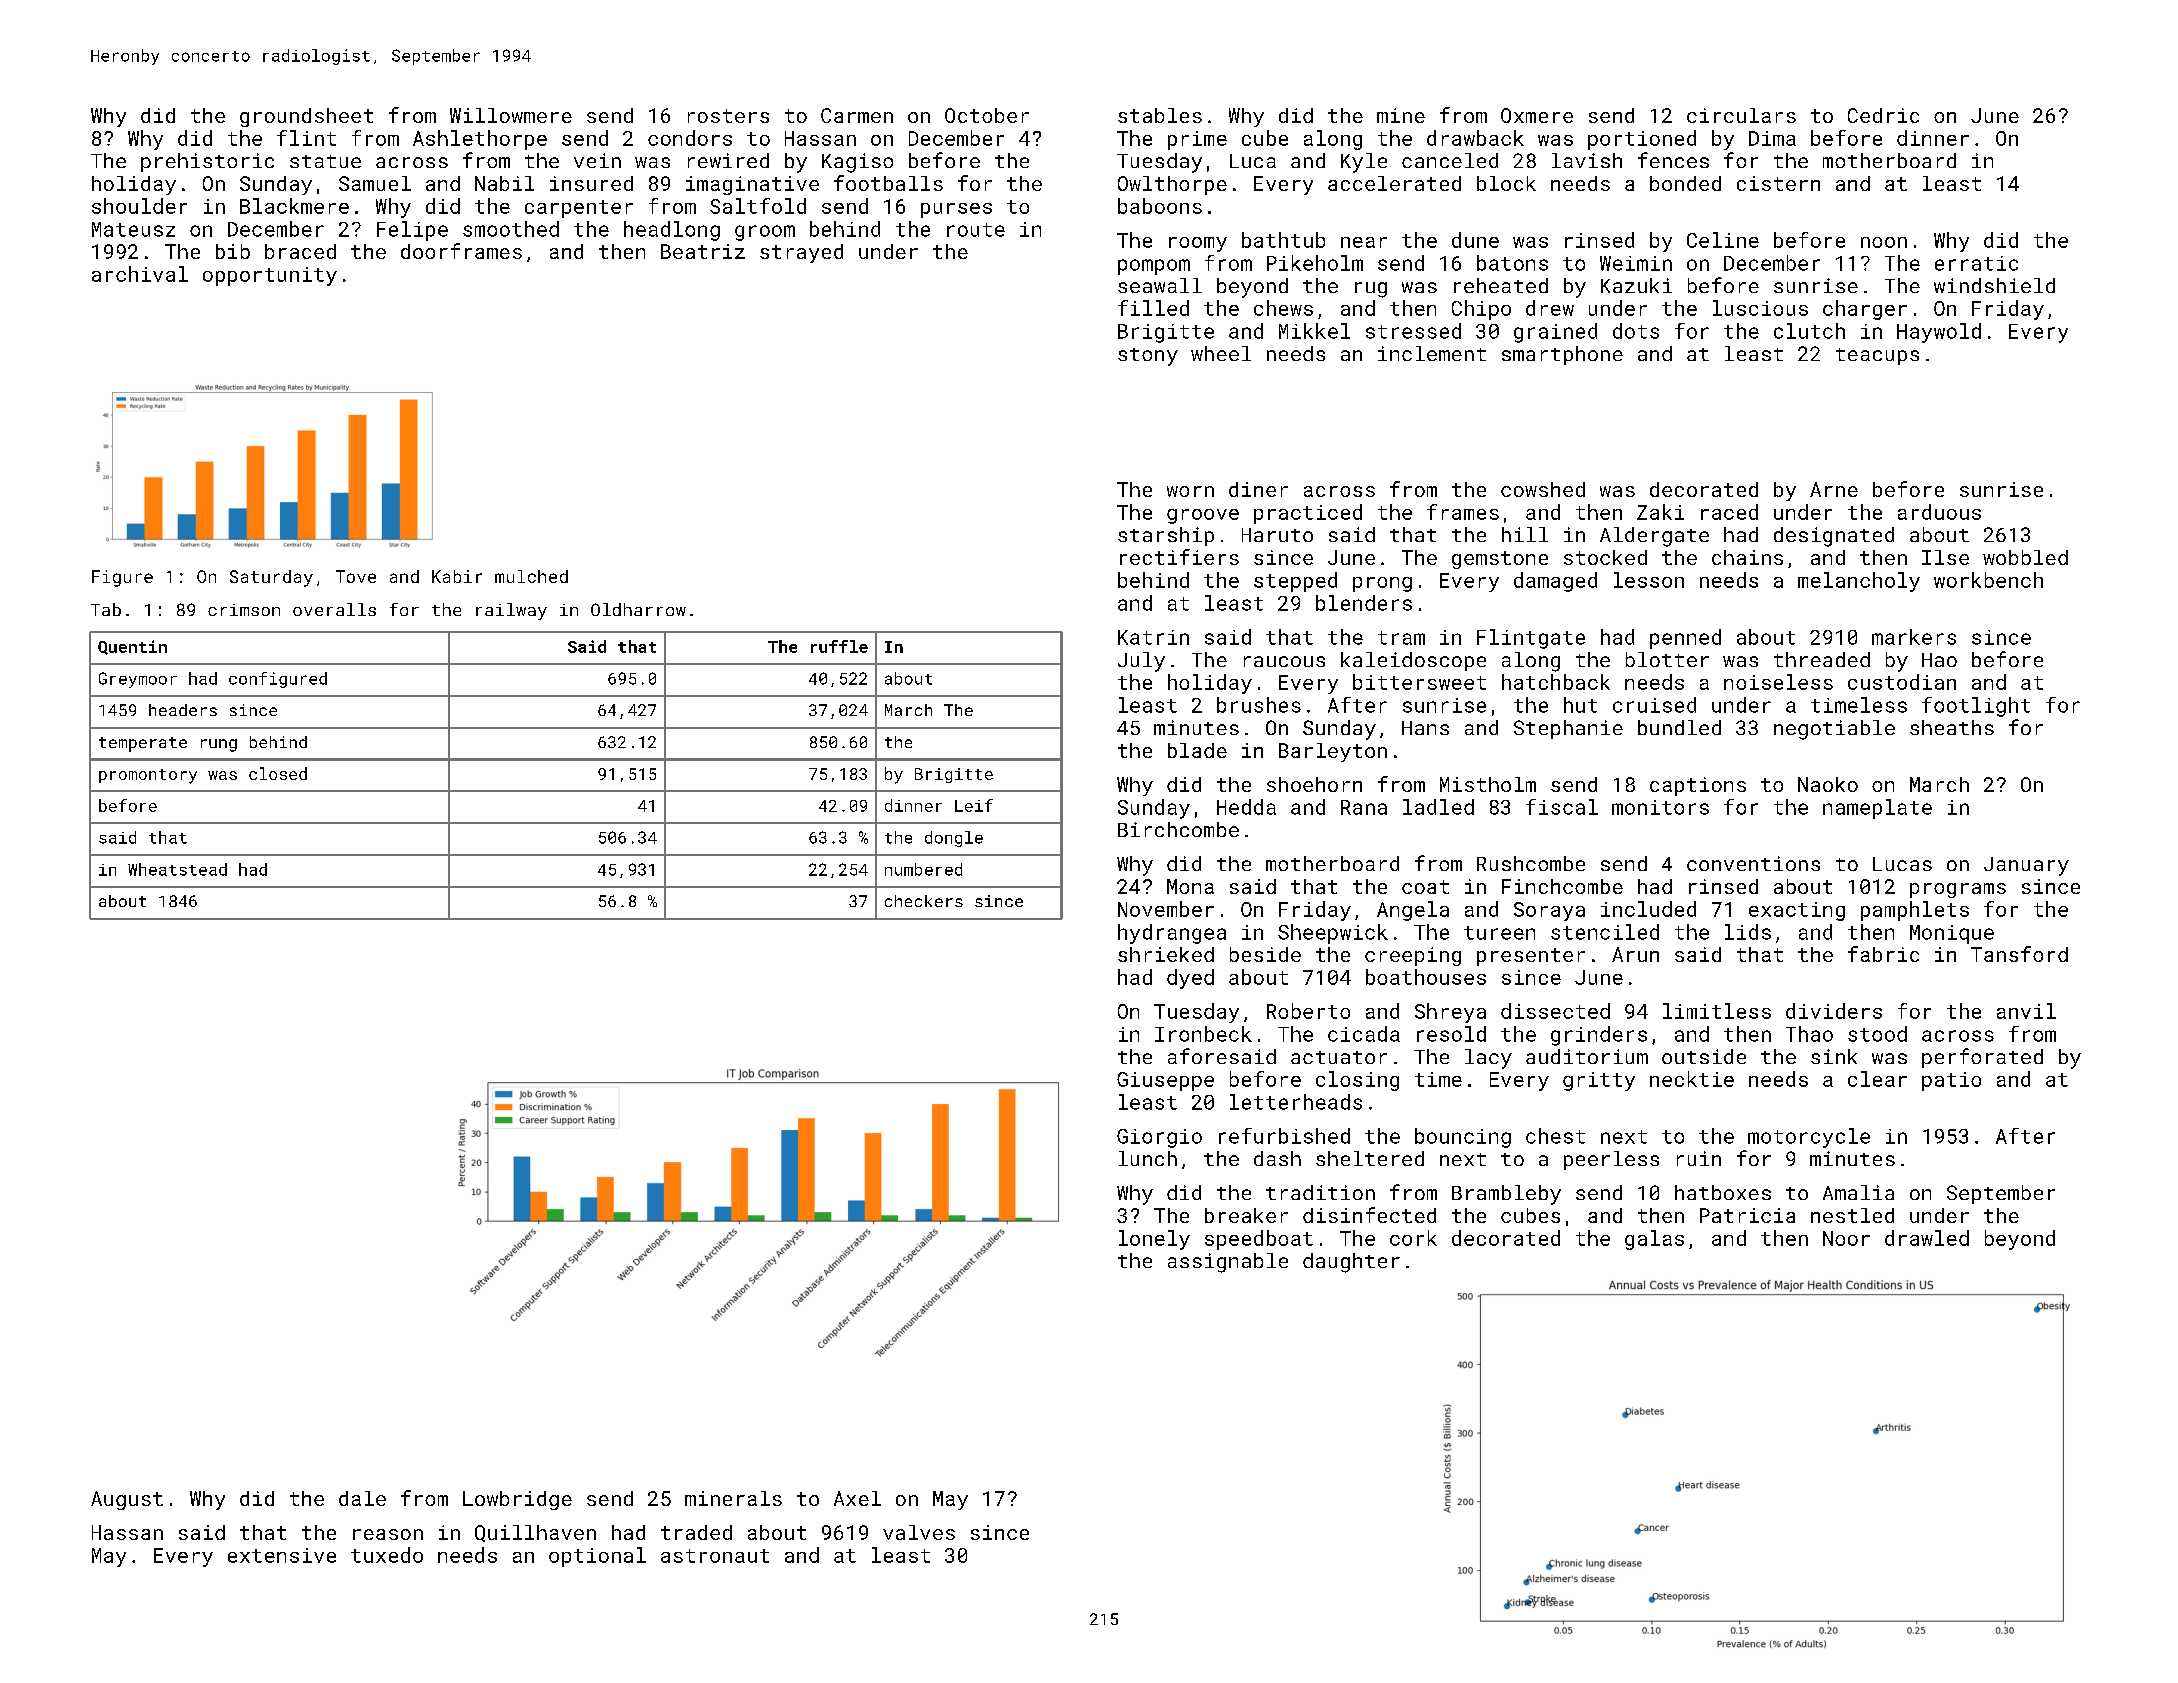 Image resolution: width=2178 pixels, height=1683 pixels. Describe the element at coordinates (362, 1498) in the screenshot. I see `dale` at that location.
